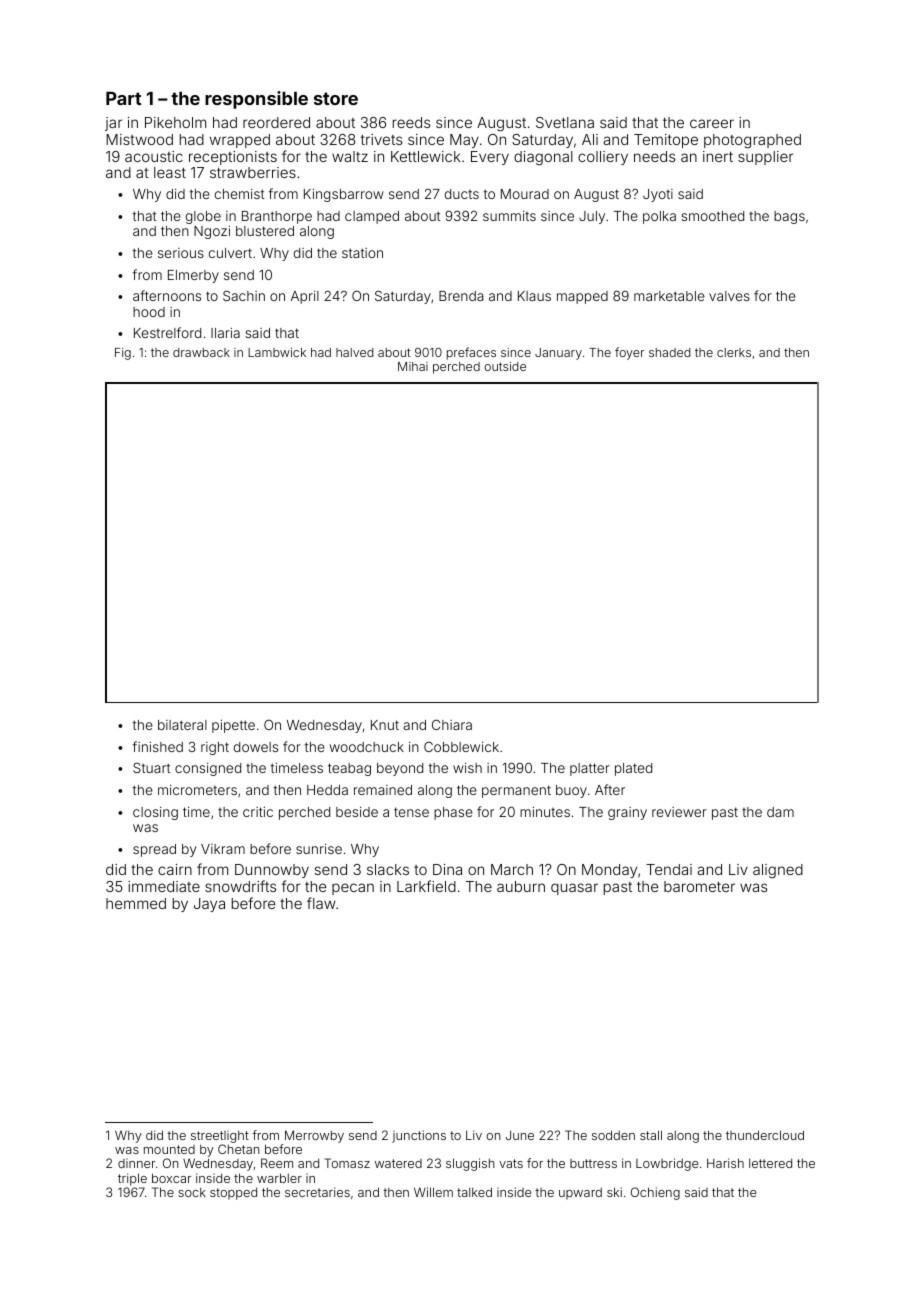 The image size is (924, 1308). I want to click on quasar, so click(574, 889).
